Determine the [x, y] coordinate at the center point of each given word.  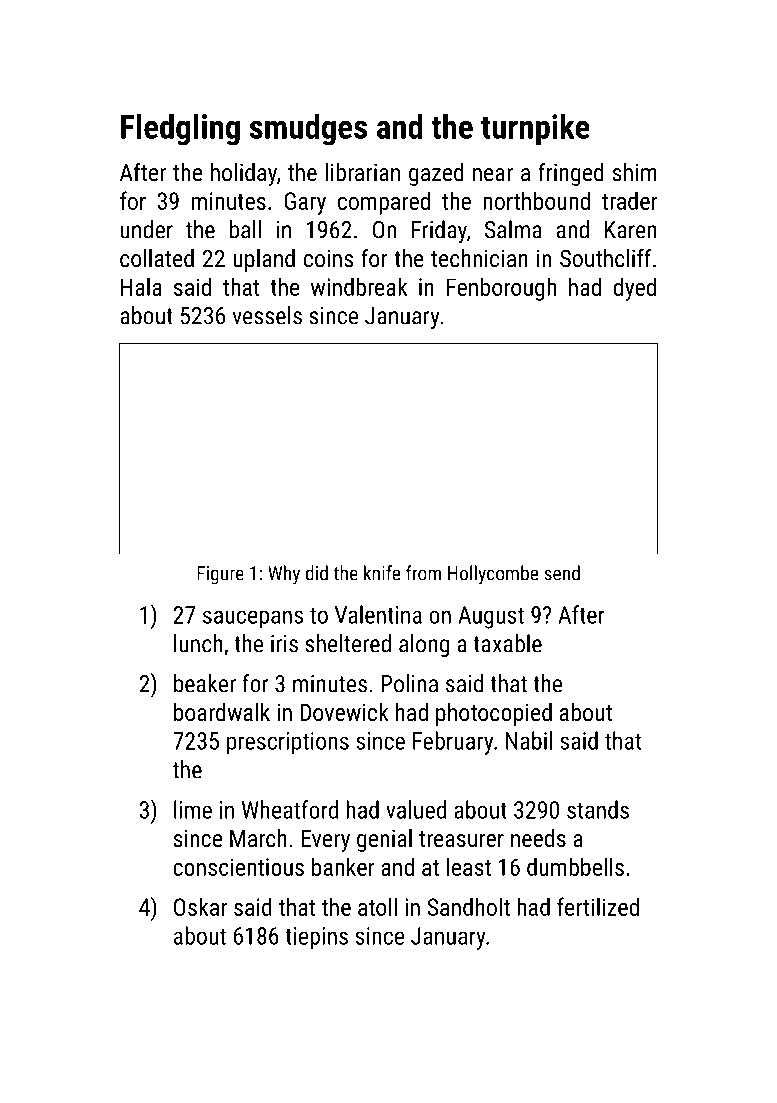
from [423, 573]
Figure [220, 575]
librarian [362, 172]
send [562, 573]
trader [630, 200]
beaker [205, 683]
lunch [198, 643]
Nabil [529, 740]
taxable [507, 643]
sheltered [348, 643]
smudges [308, 129]
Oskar [200, 906]
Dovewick [344, 712]
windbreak [359, 286]
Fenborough [501, 289]
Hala [141, 286]
